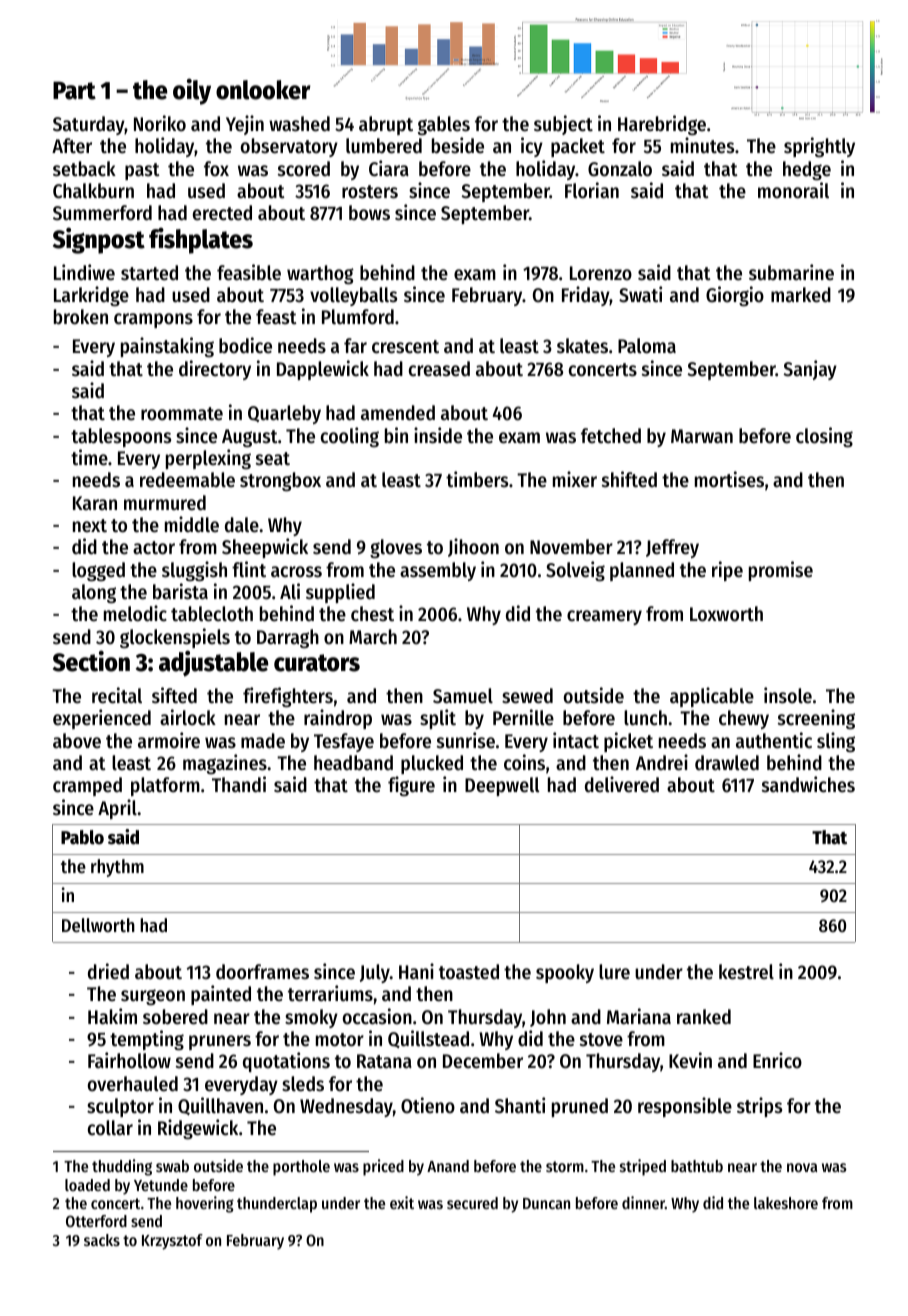 The width and height of the screenshot is (908, 1316). Describe the element at coordinates (575, 479) in the screenshot. I see `mixer` at that location.
